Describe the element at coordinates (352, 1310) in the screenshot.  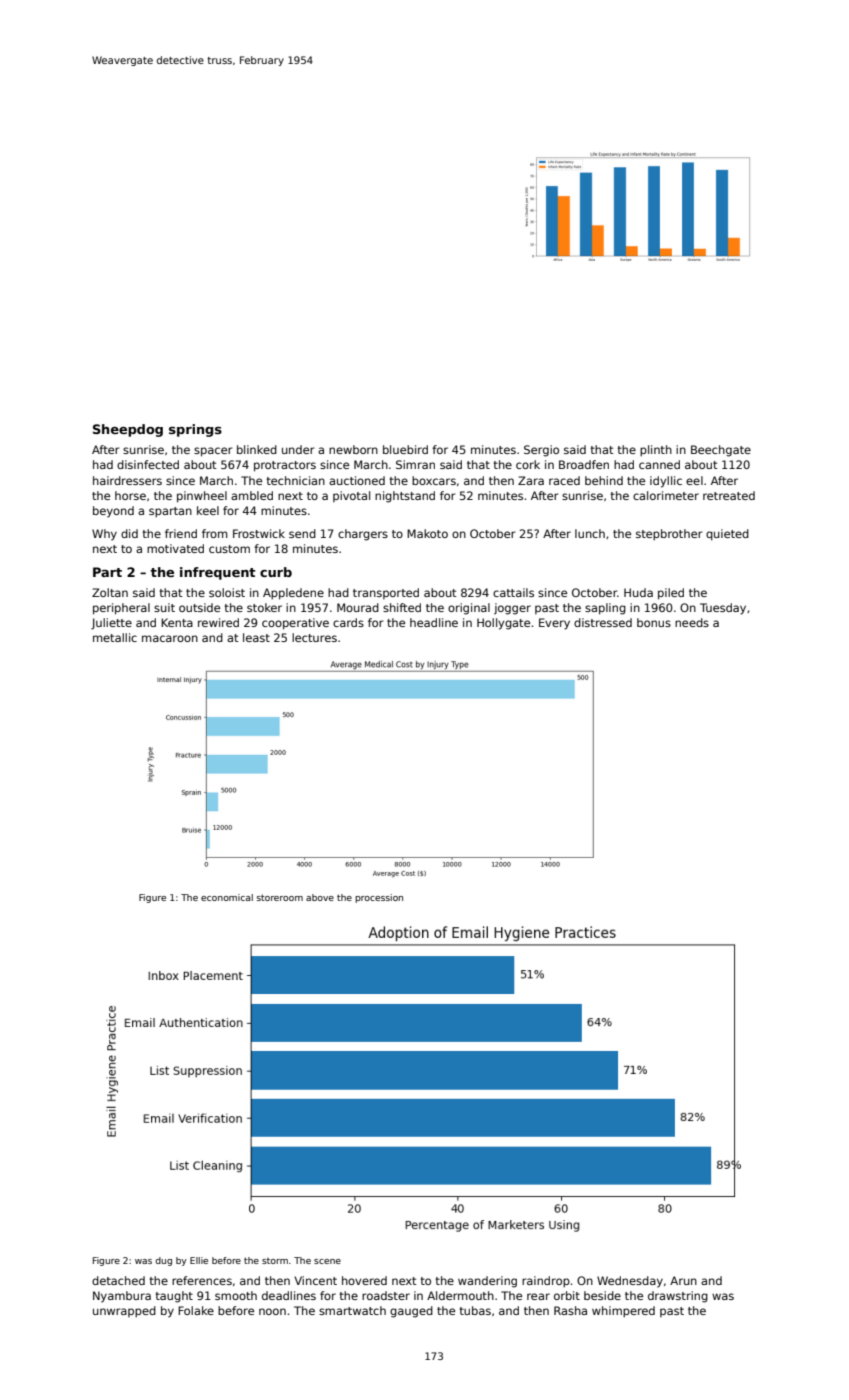
I see `smartwatch` at that location.
